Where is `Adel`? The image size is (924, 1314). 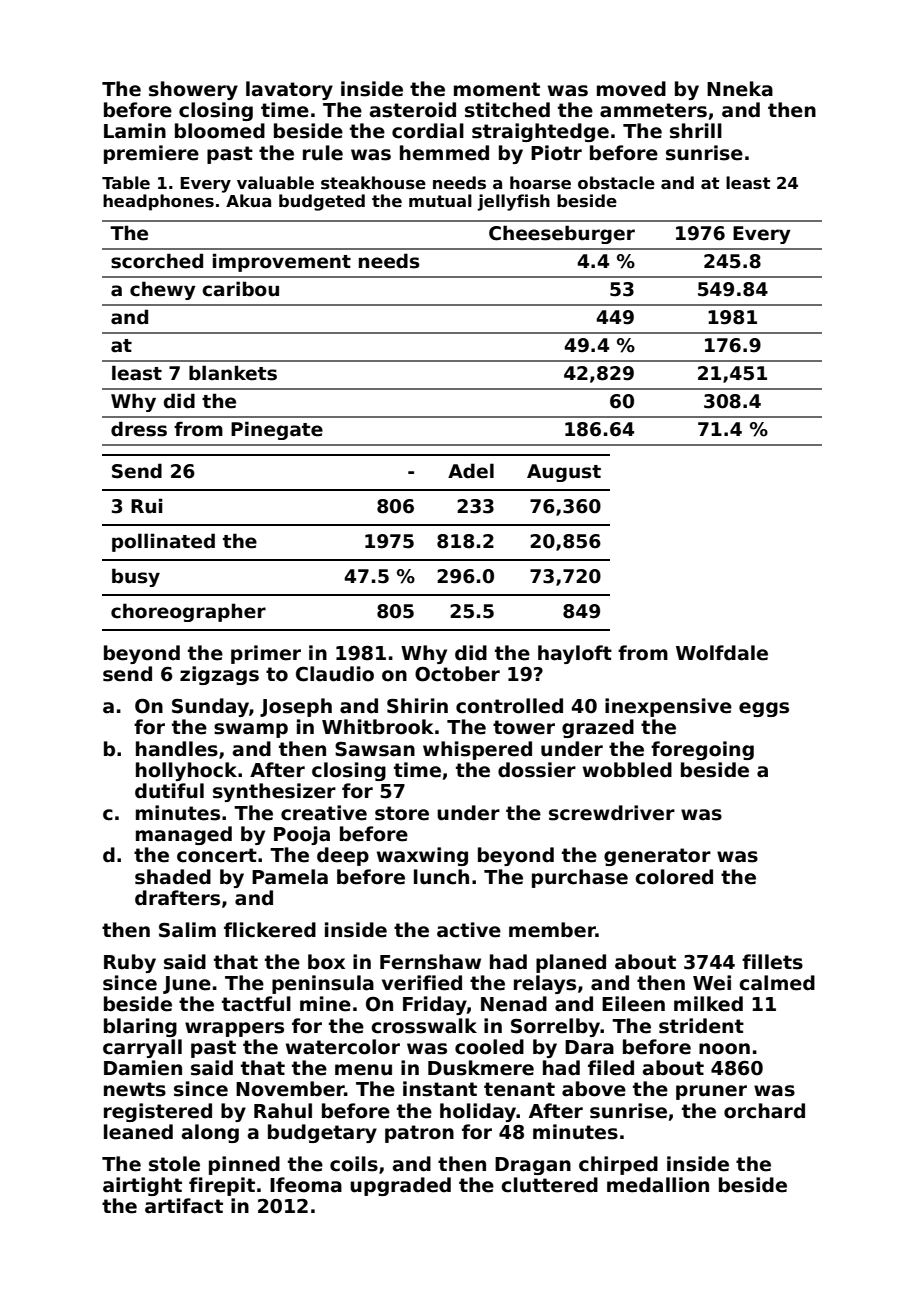
Adel is located at coordinates (471, 471).
